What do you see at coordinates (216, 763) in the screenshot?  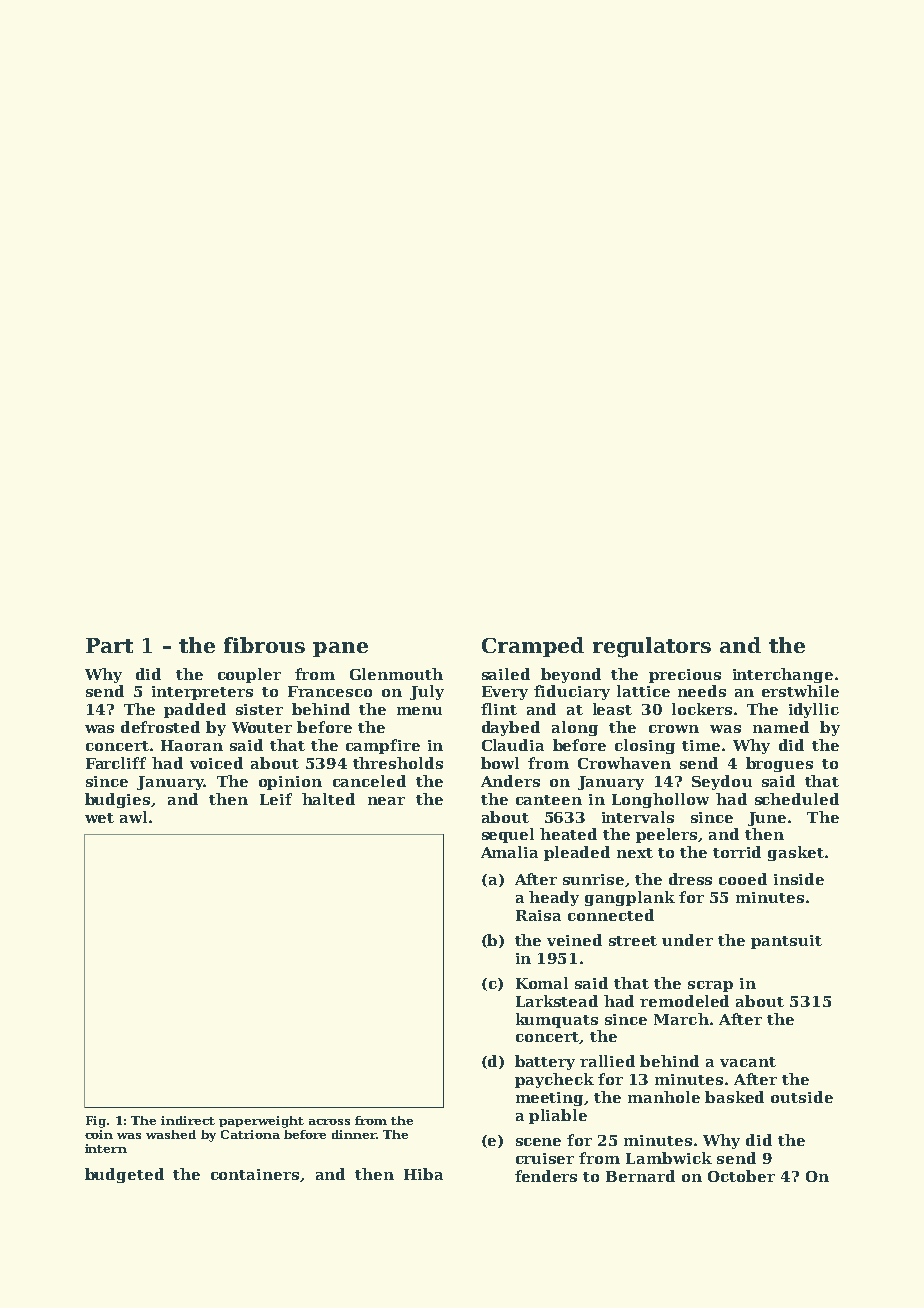 I see `voiced` at bounding box center [216, 763].
